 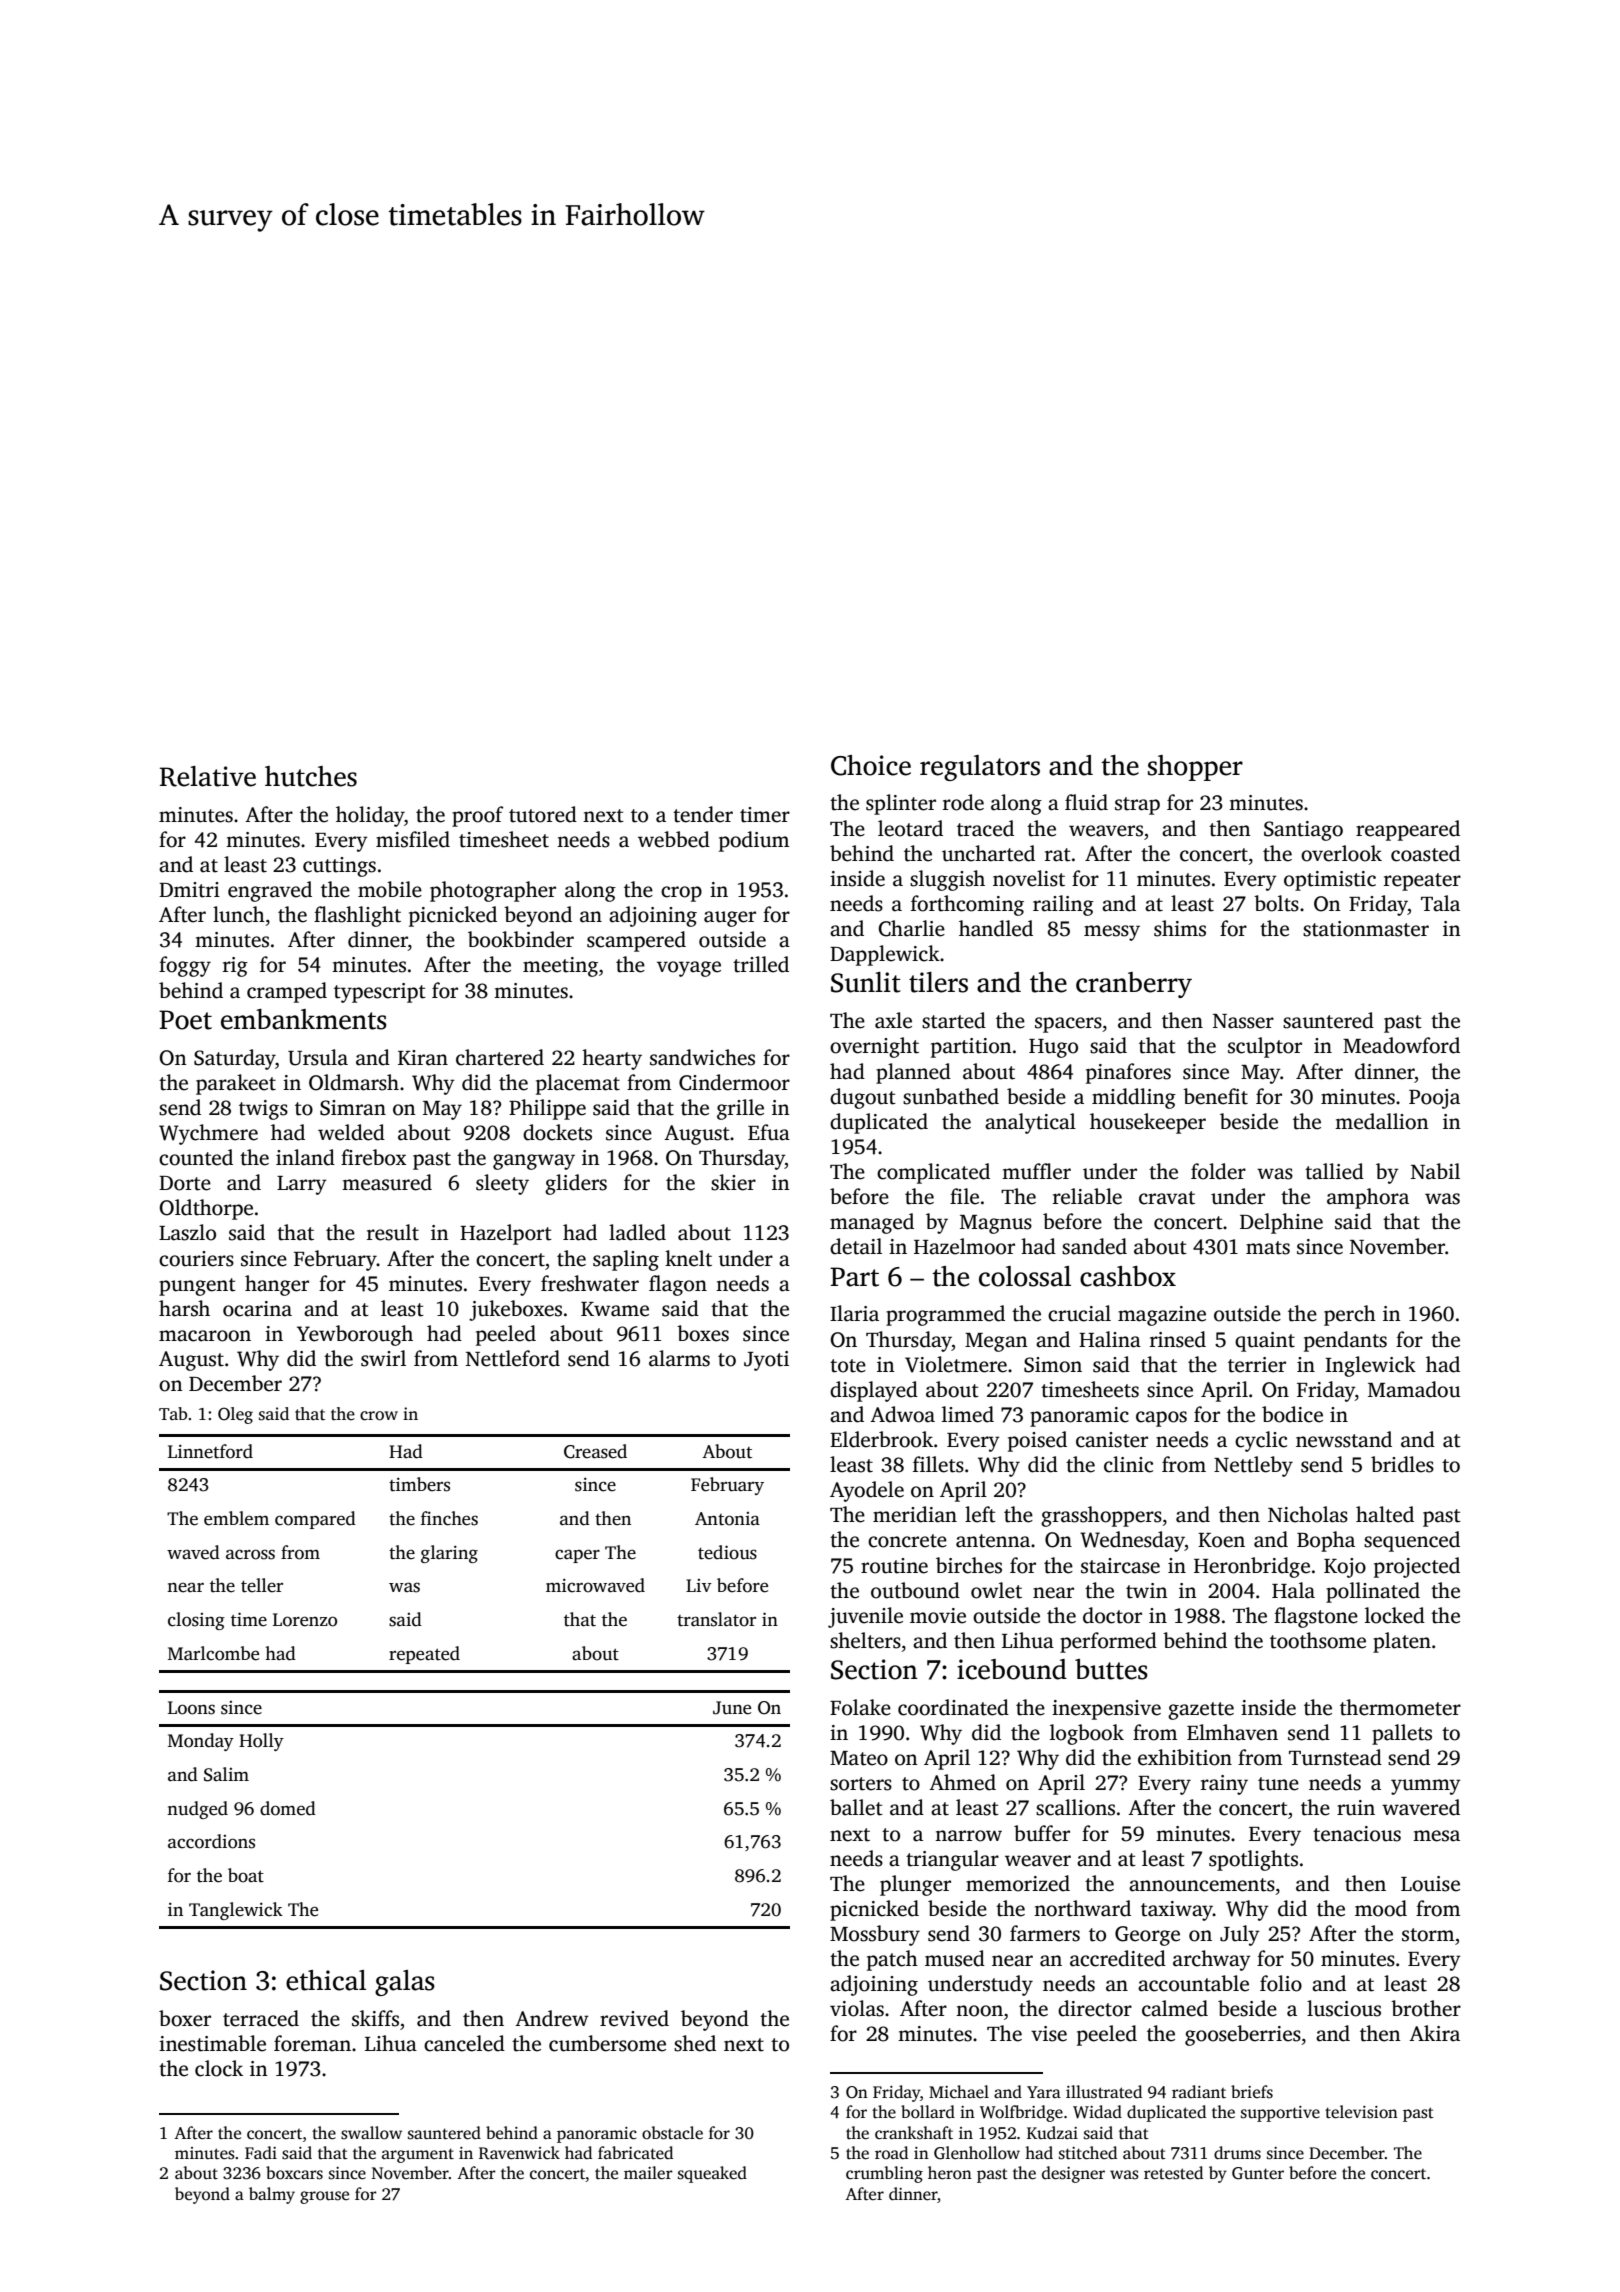 I want to click on Ahmed, so click(x=962, y=1782).
